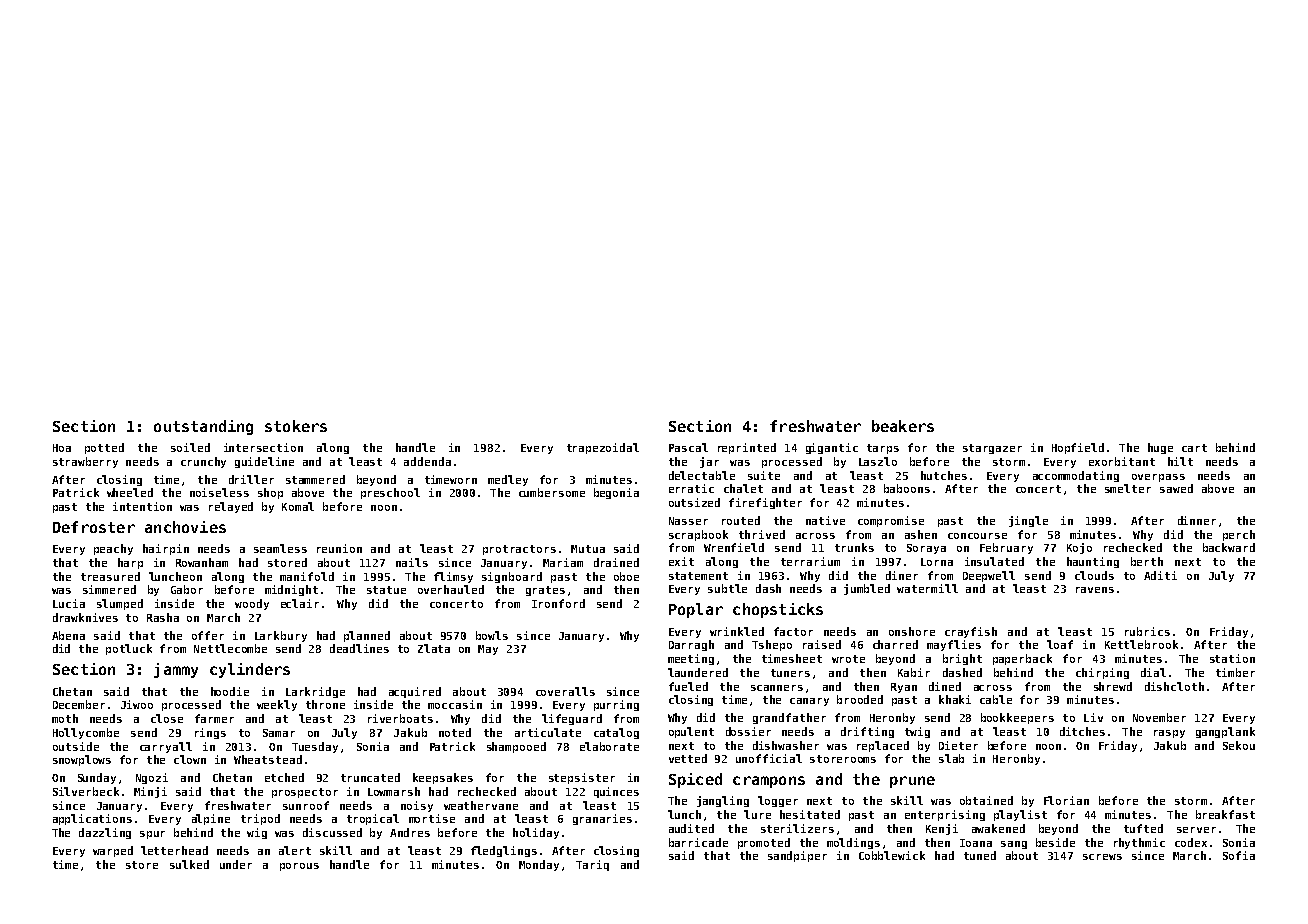 The image size is (1308, 924). Describe the element at coordinates (1159, 717) in the document. I see `November` at that location.
